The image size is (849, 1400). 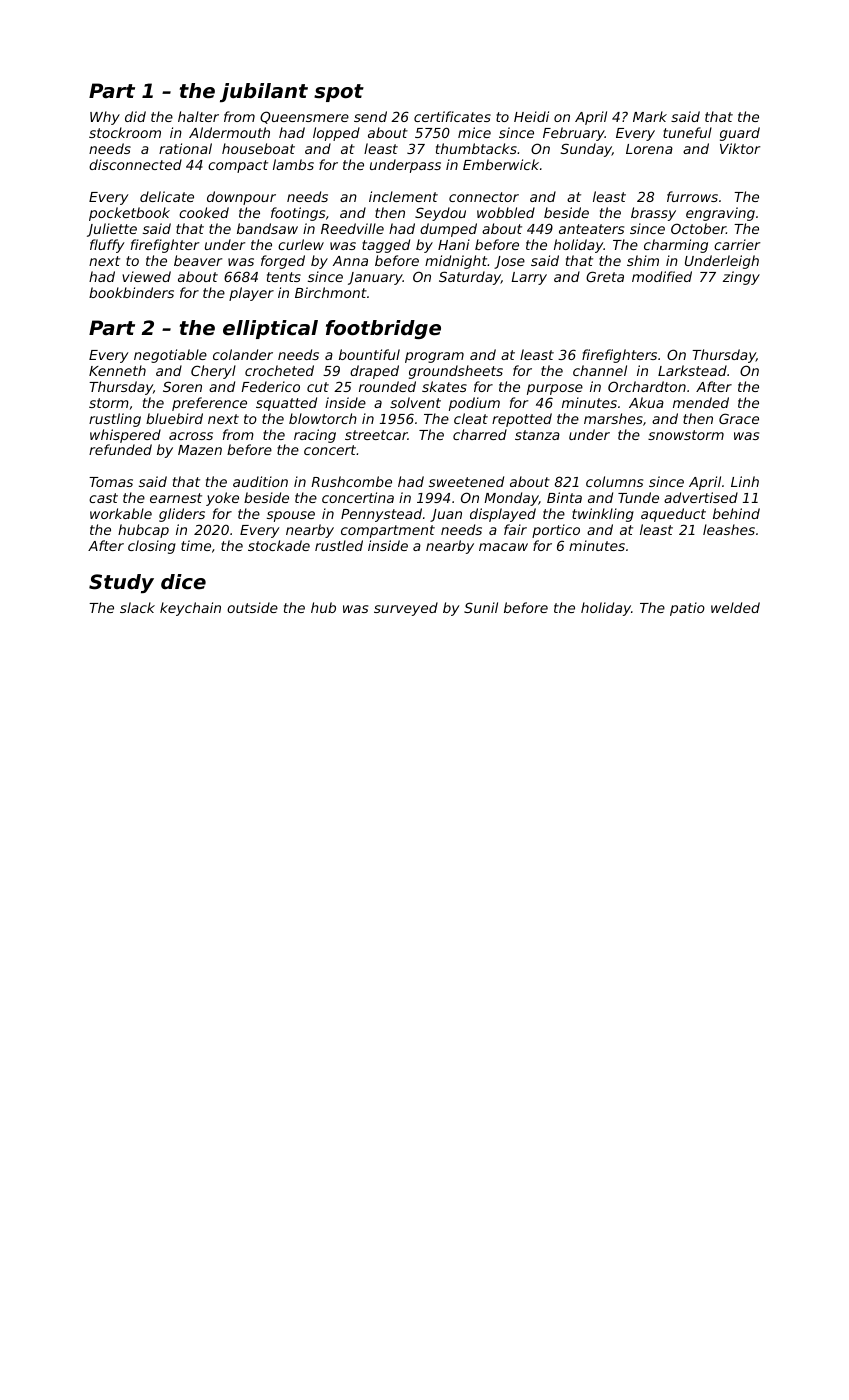 I want to click on patio, so click(x=687, y=609).
